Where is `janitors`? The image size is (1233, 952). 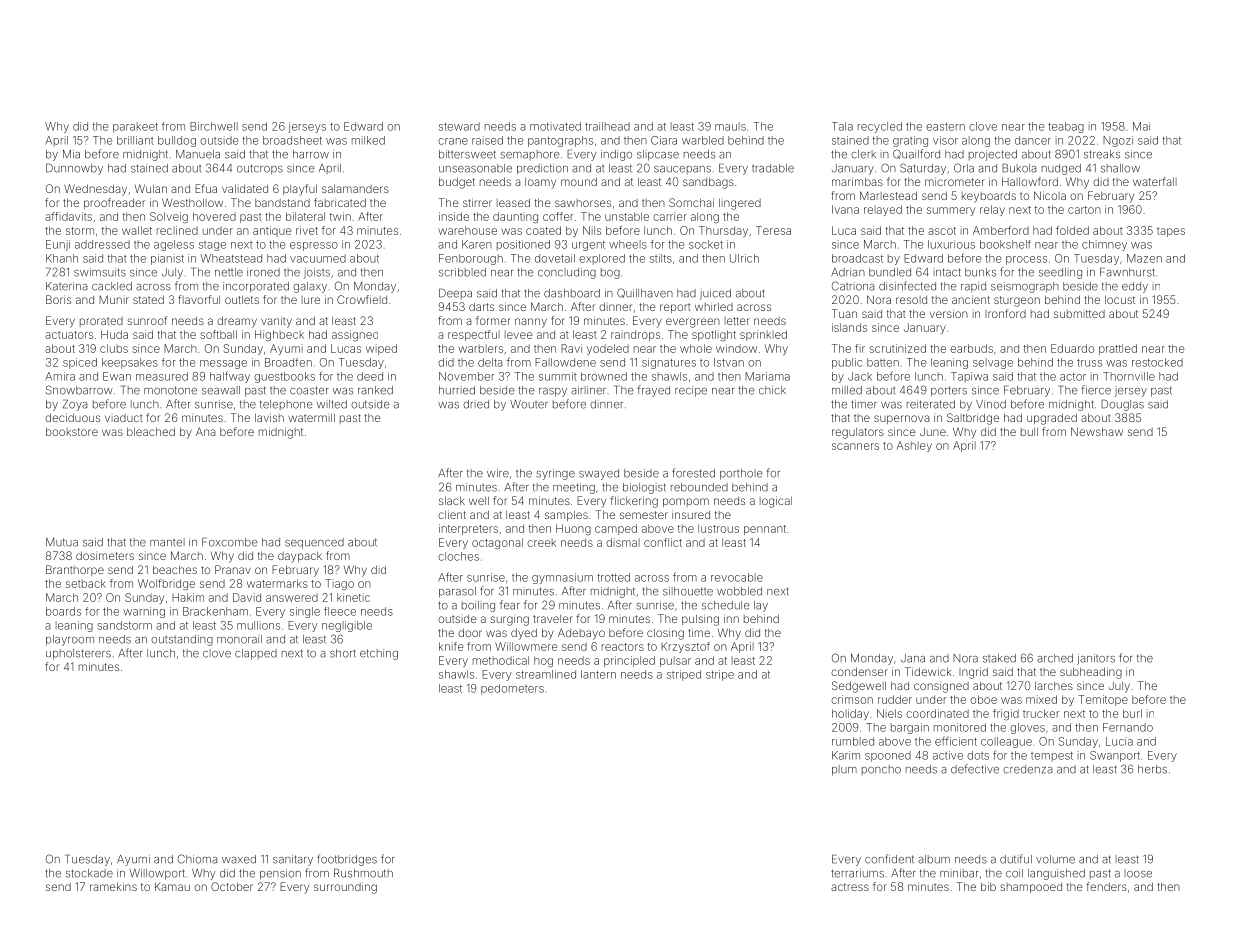
janitors is located at coordinates (1096, 659).
